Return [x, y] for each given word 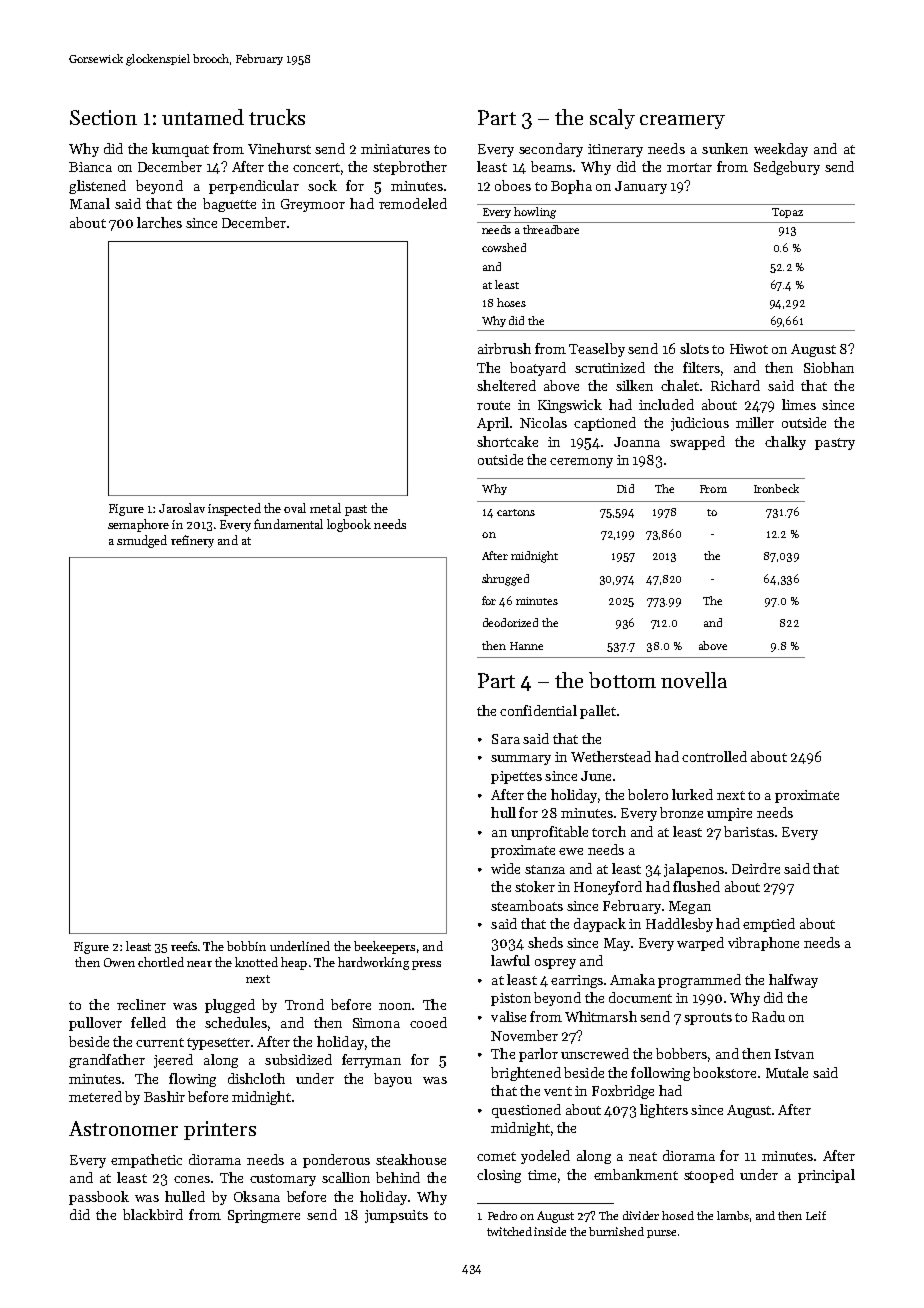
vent [558, 1091]
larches [159, 222]
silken [634, 385]
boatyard [538, 369]
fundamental [288, 524]
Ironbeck [776, 488]
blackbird [153, 1214]
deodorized [510, 622]
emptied [769, 925]
